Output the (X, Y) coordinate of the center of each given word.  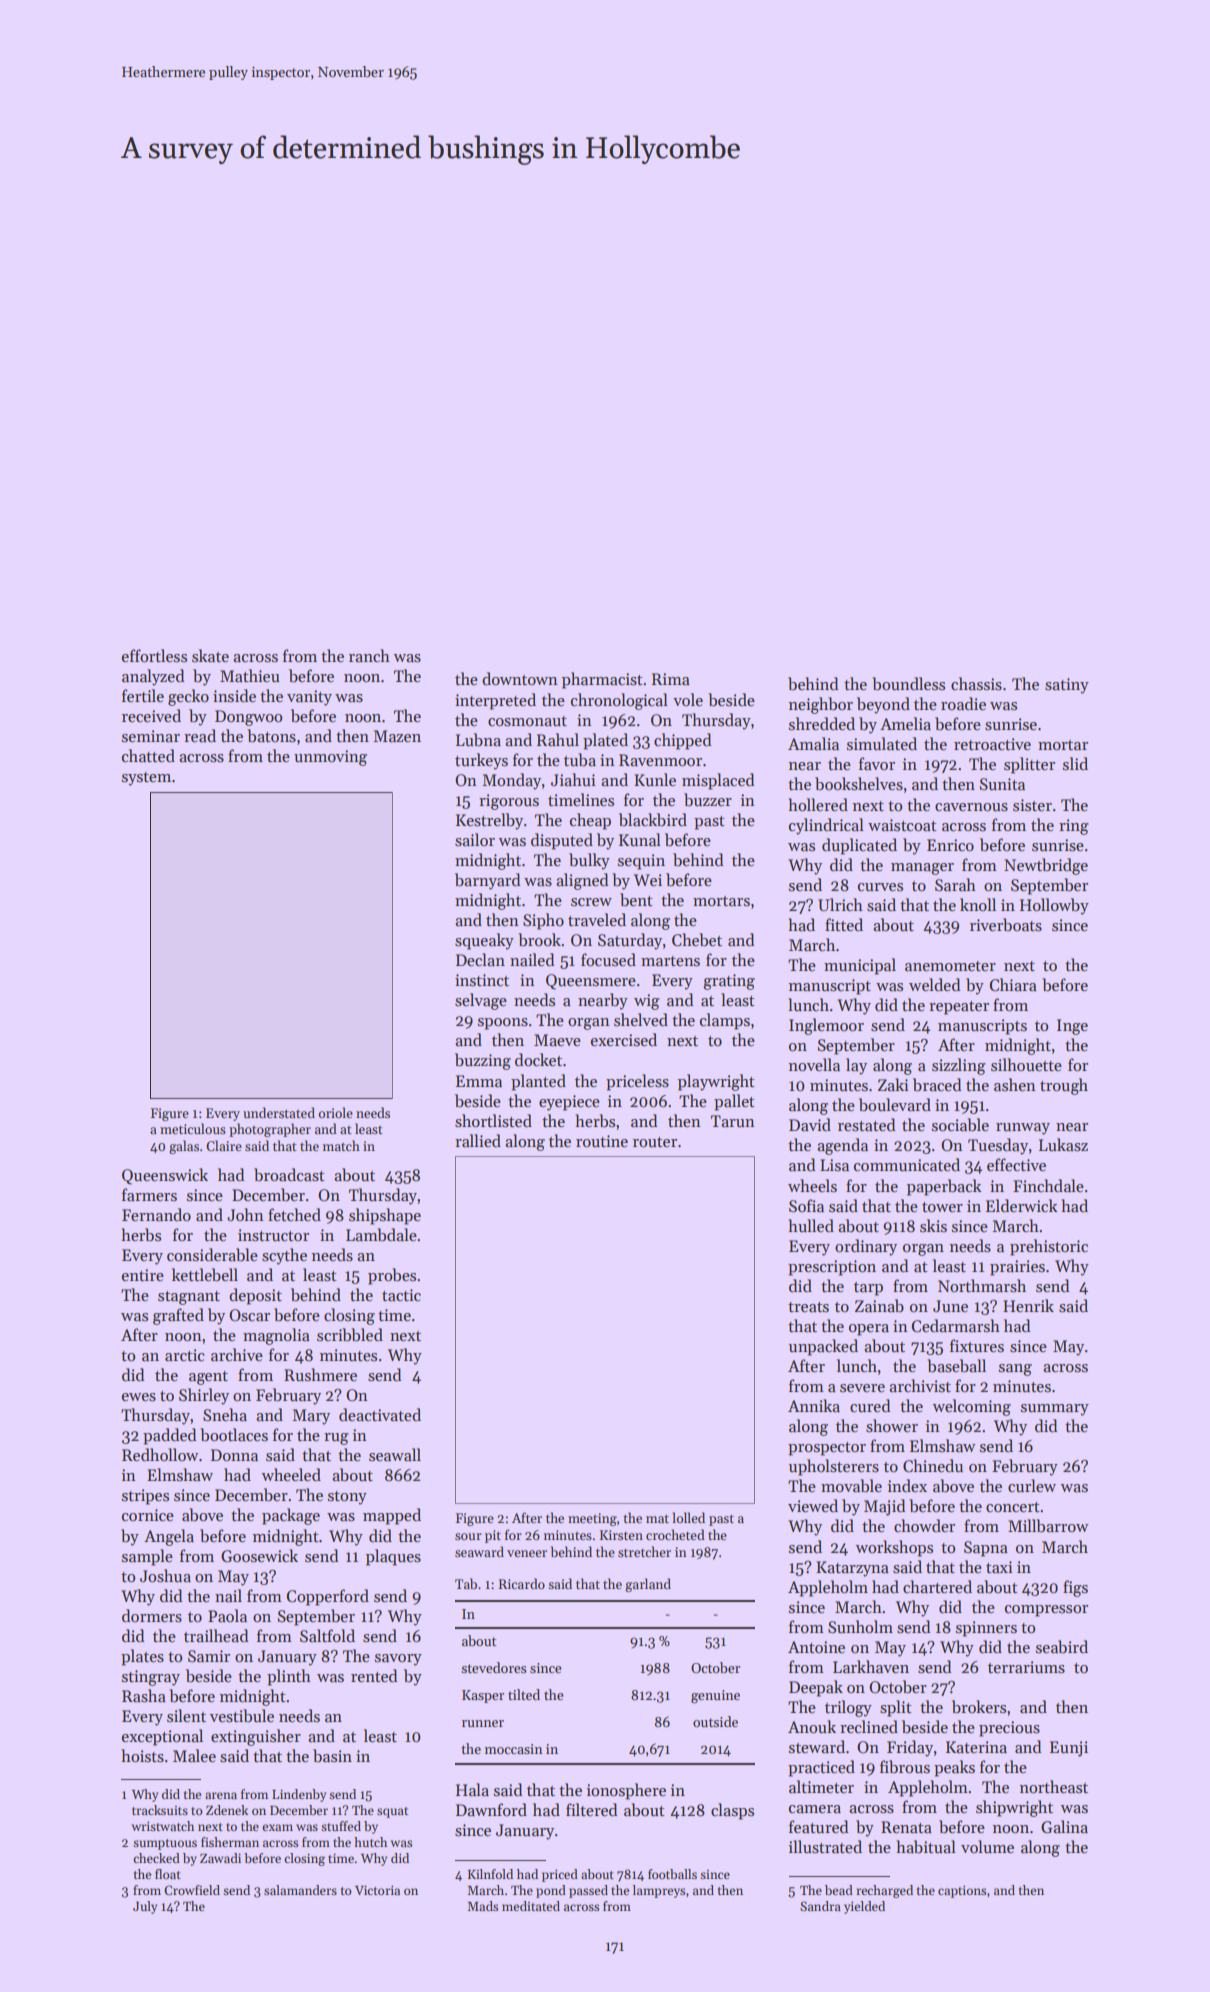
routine (602, 1141)
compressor (1046, 1611)
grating (729, 982)
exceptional (162, 1737)
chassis (976, 684)
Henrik (1028, 1305)
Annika (814, 1405)
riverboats (1006, 925)
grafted (178, 1316)
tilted (524, 1694)
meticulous (193, 1128)
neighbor (821, 705)
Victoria (377, 1890)
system (146, 779)
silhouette (1026, 1064)
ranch (369, 655)
